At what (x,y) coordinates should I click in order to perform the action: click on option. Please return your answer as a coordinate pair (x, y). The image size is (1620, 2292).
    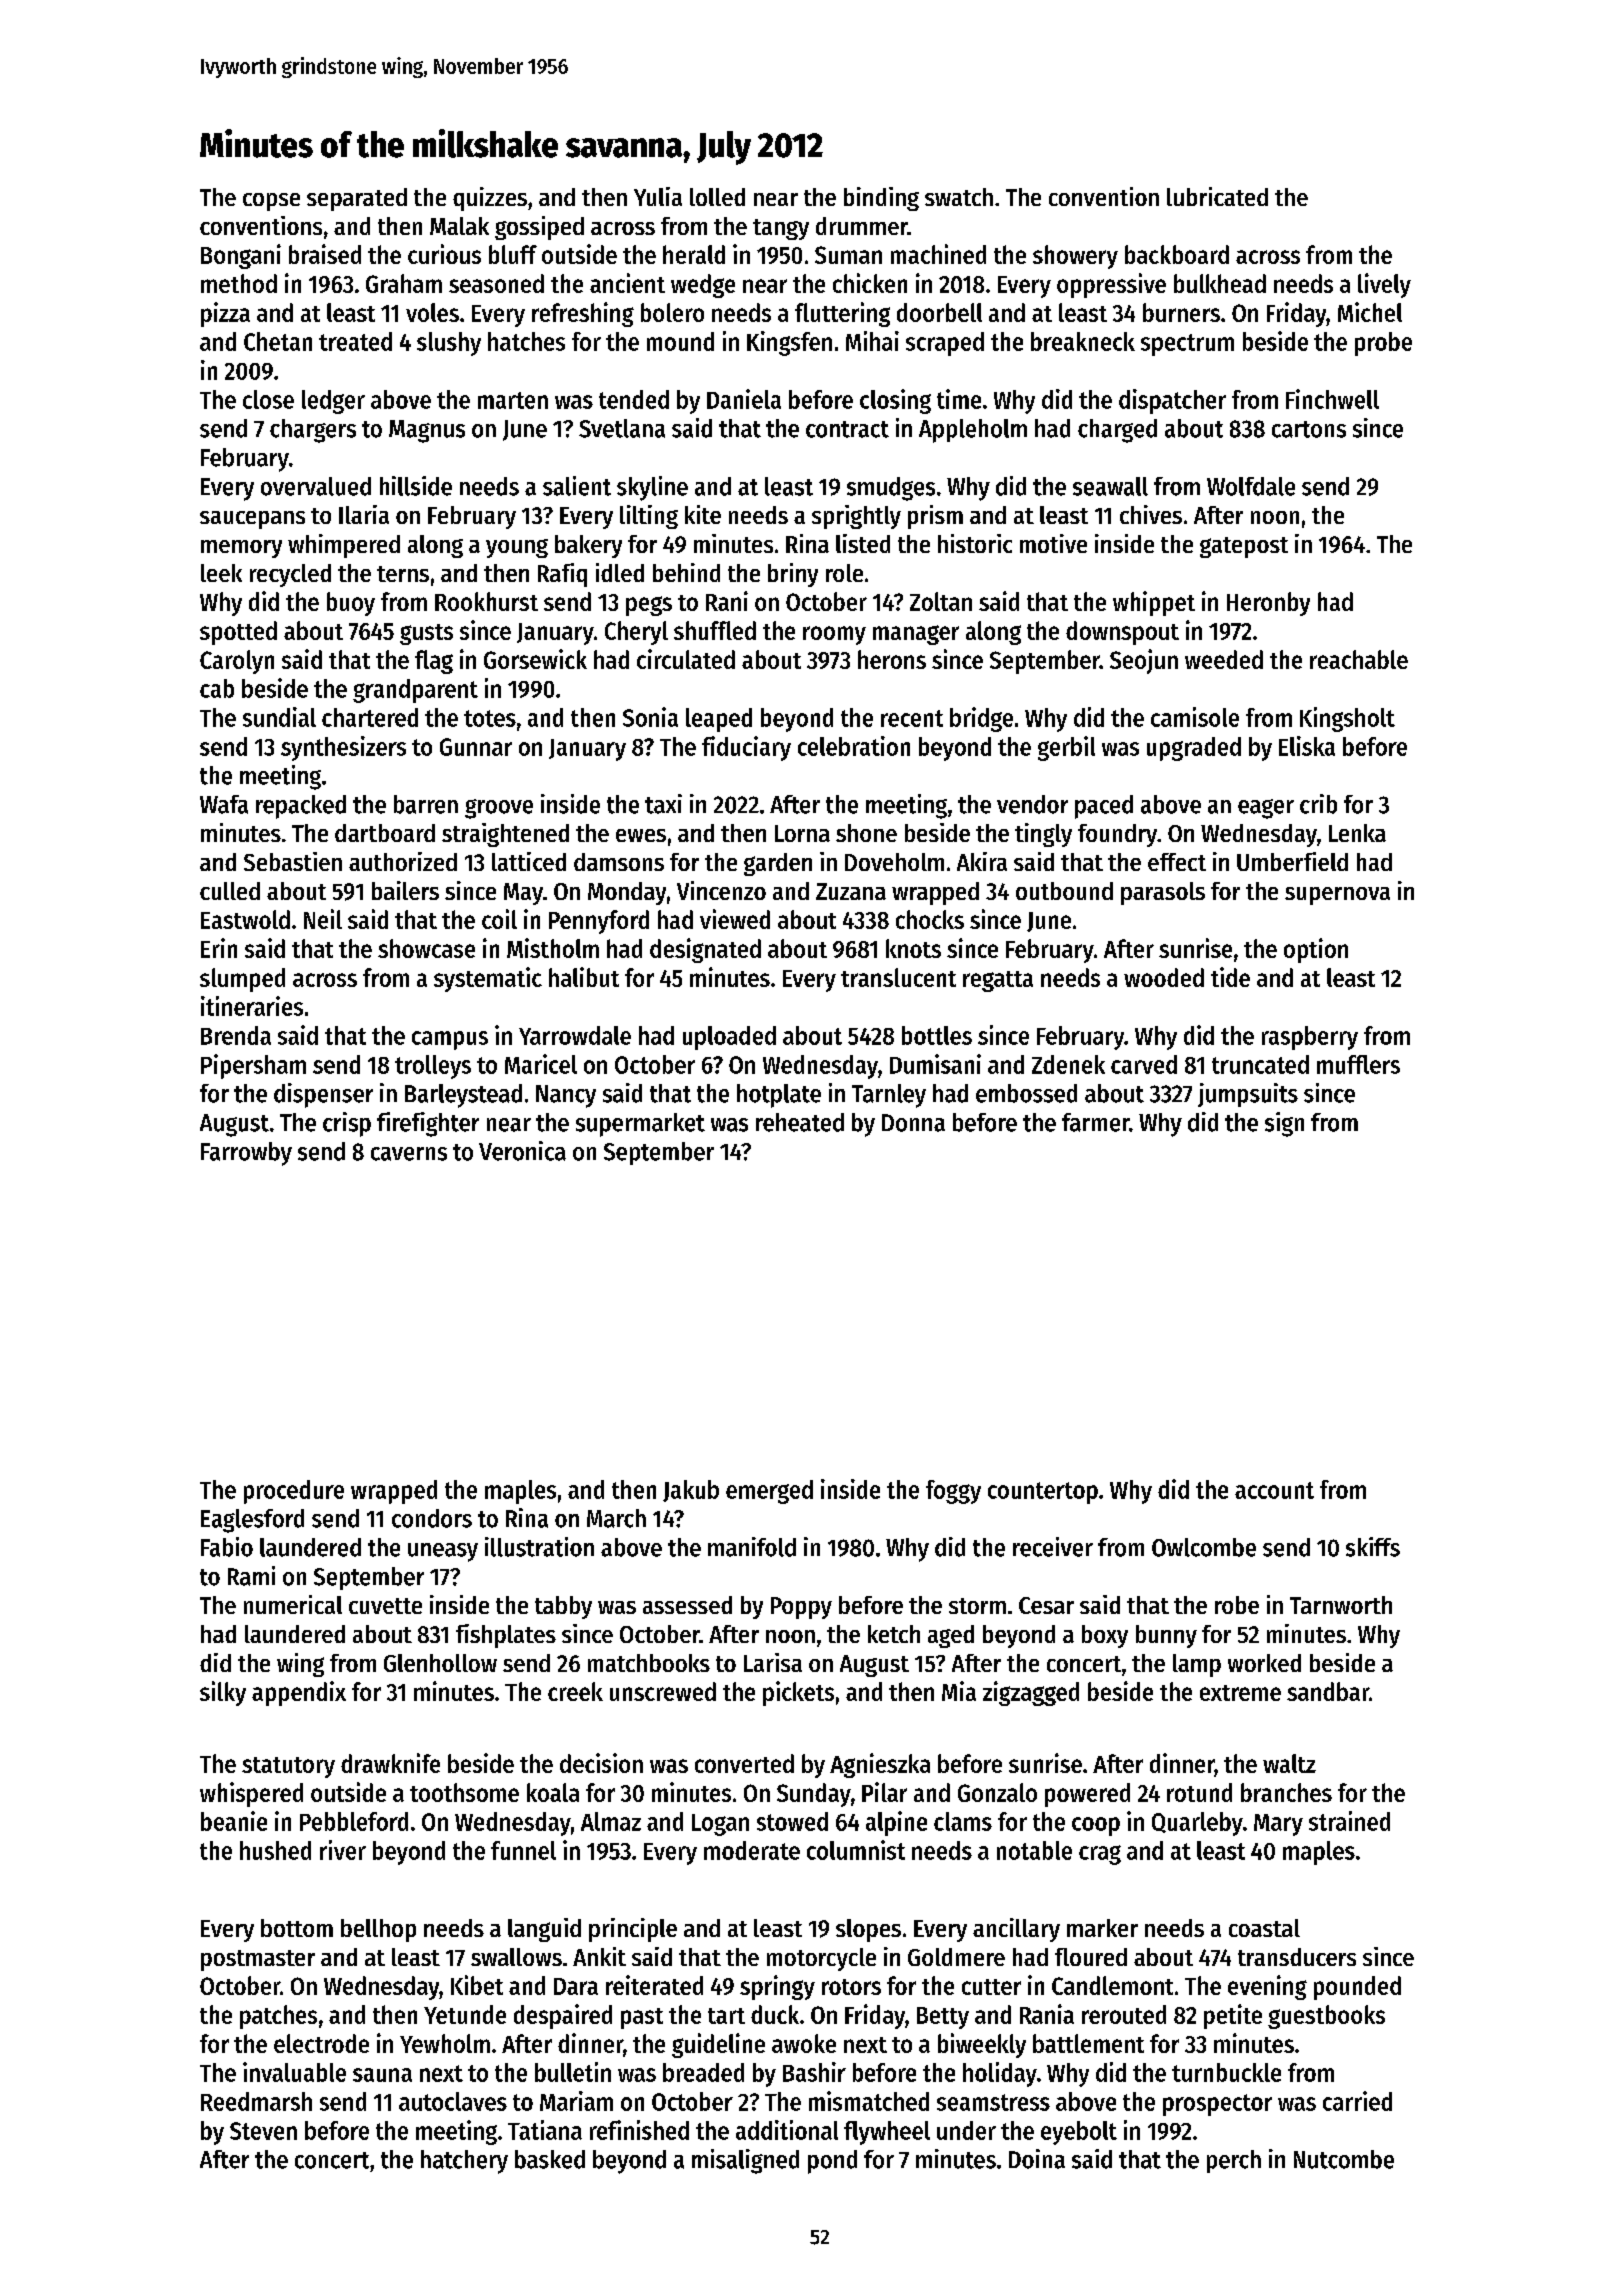
    Looking at the image, I should click on (1316, 950).
